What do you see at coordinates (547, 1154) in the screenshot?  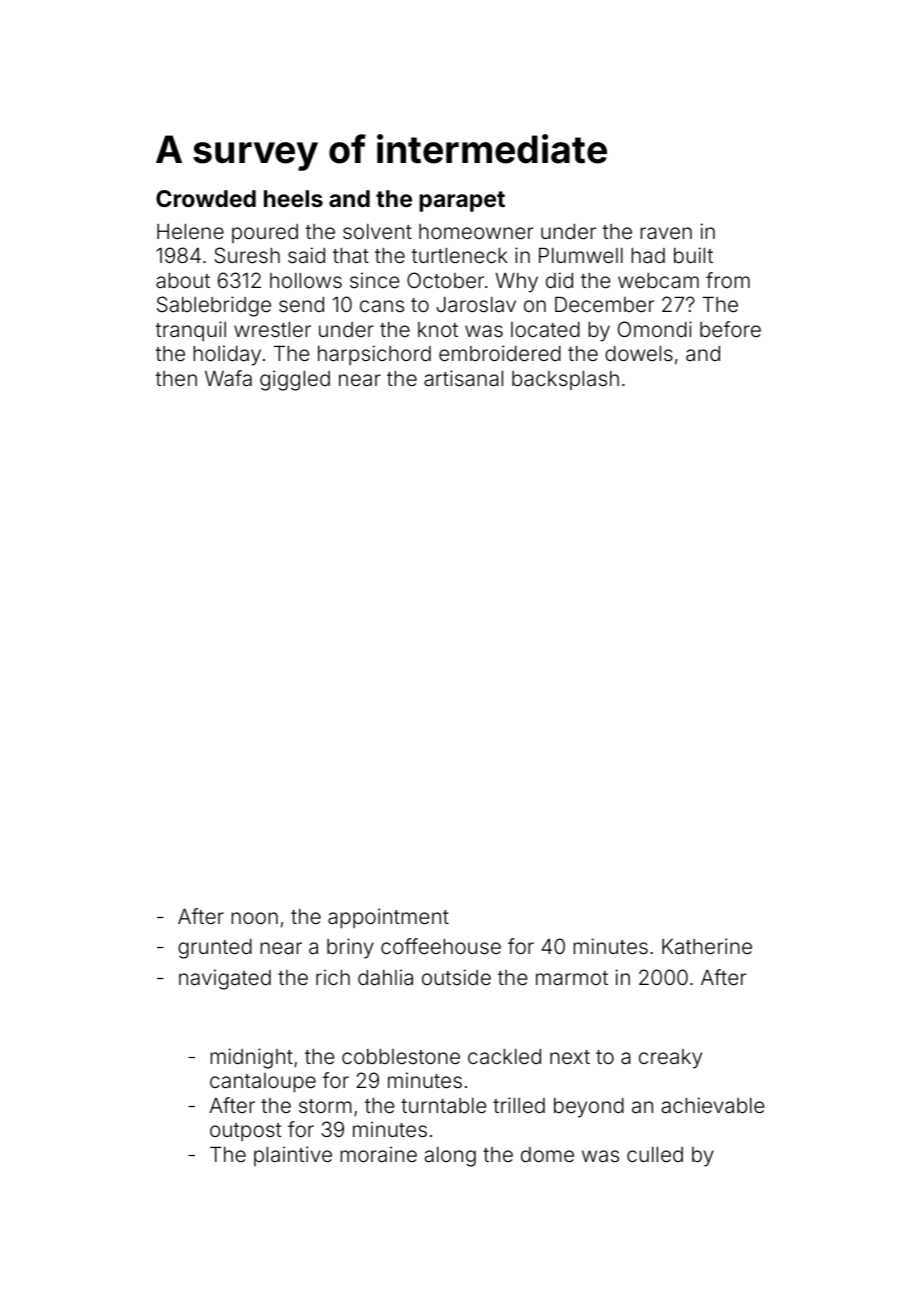 I see `dome` at bounding box center [547, 1154].
